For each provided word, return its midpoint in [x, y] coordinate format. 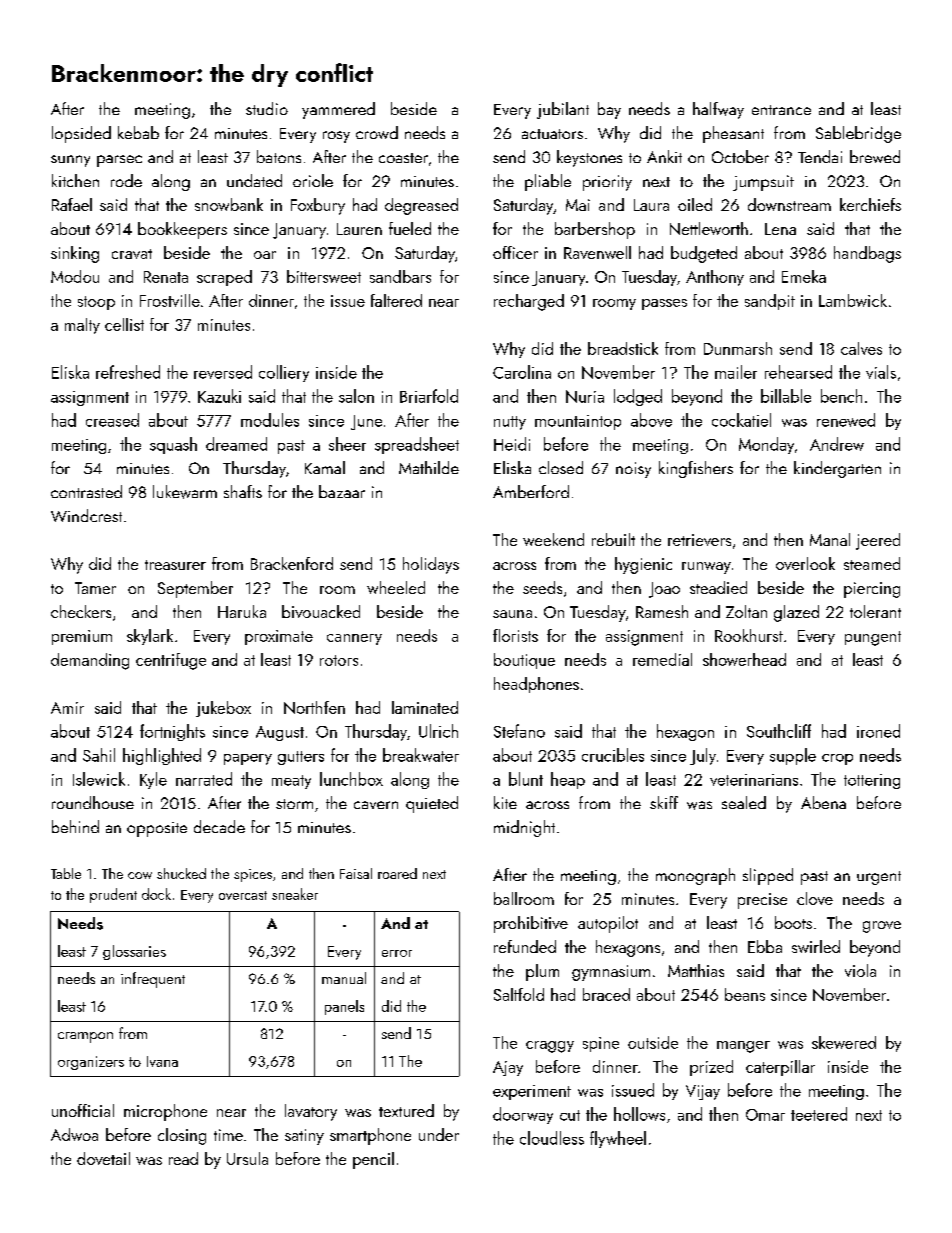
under [439, 1134]
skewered [844, 1042]
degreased [421, 206]
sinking [75, 254]
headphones [536, 685]
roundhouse [93, 802]
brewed [875, 156]
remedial [662, 659]
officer [515, 252]
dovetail [103, 1158]
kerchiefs [870, 204]
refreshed [128, 372]
